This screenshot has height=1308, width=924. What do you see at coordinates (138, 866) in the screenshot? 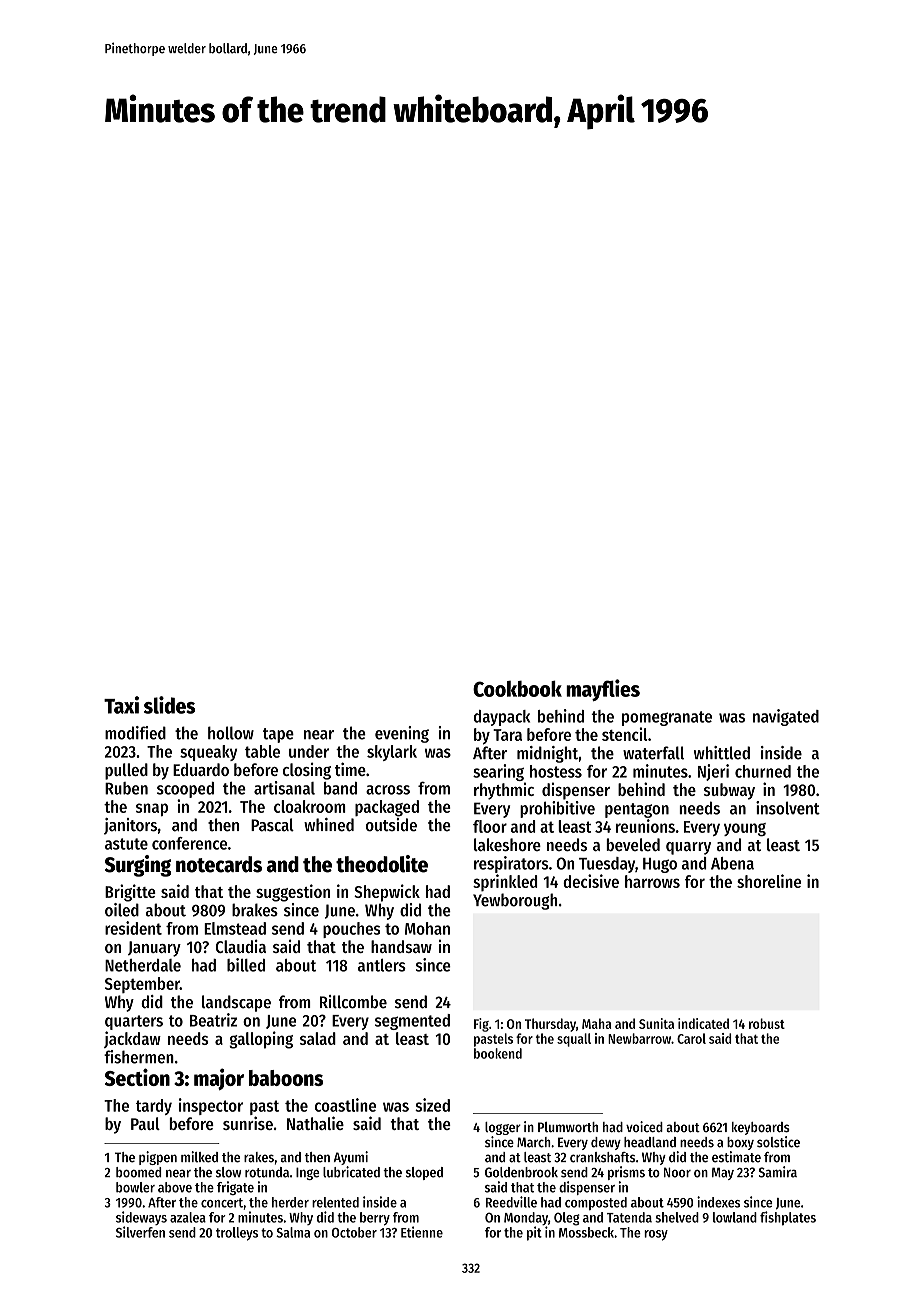
I see `Surging` at bounding box center [138, 866].
